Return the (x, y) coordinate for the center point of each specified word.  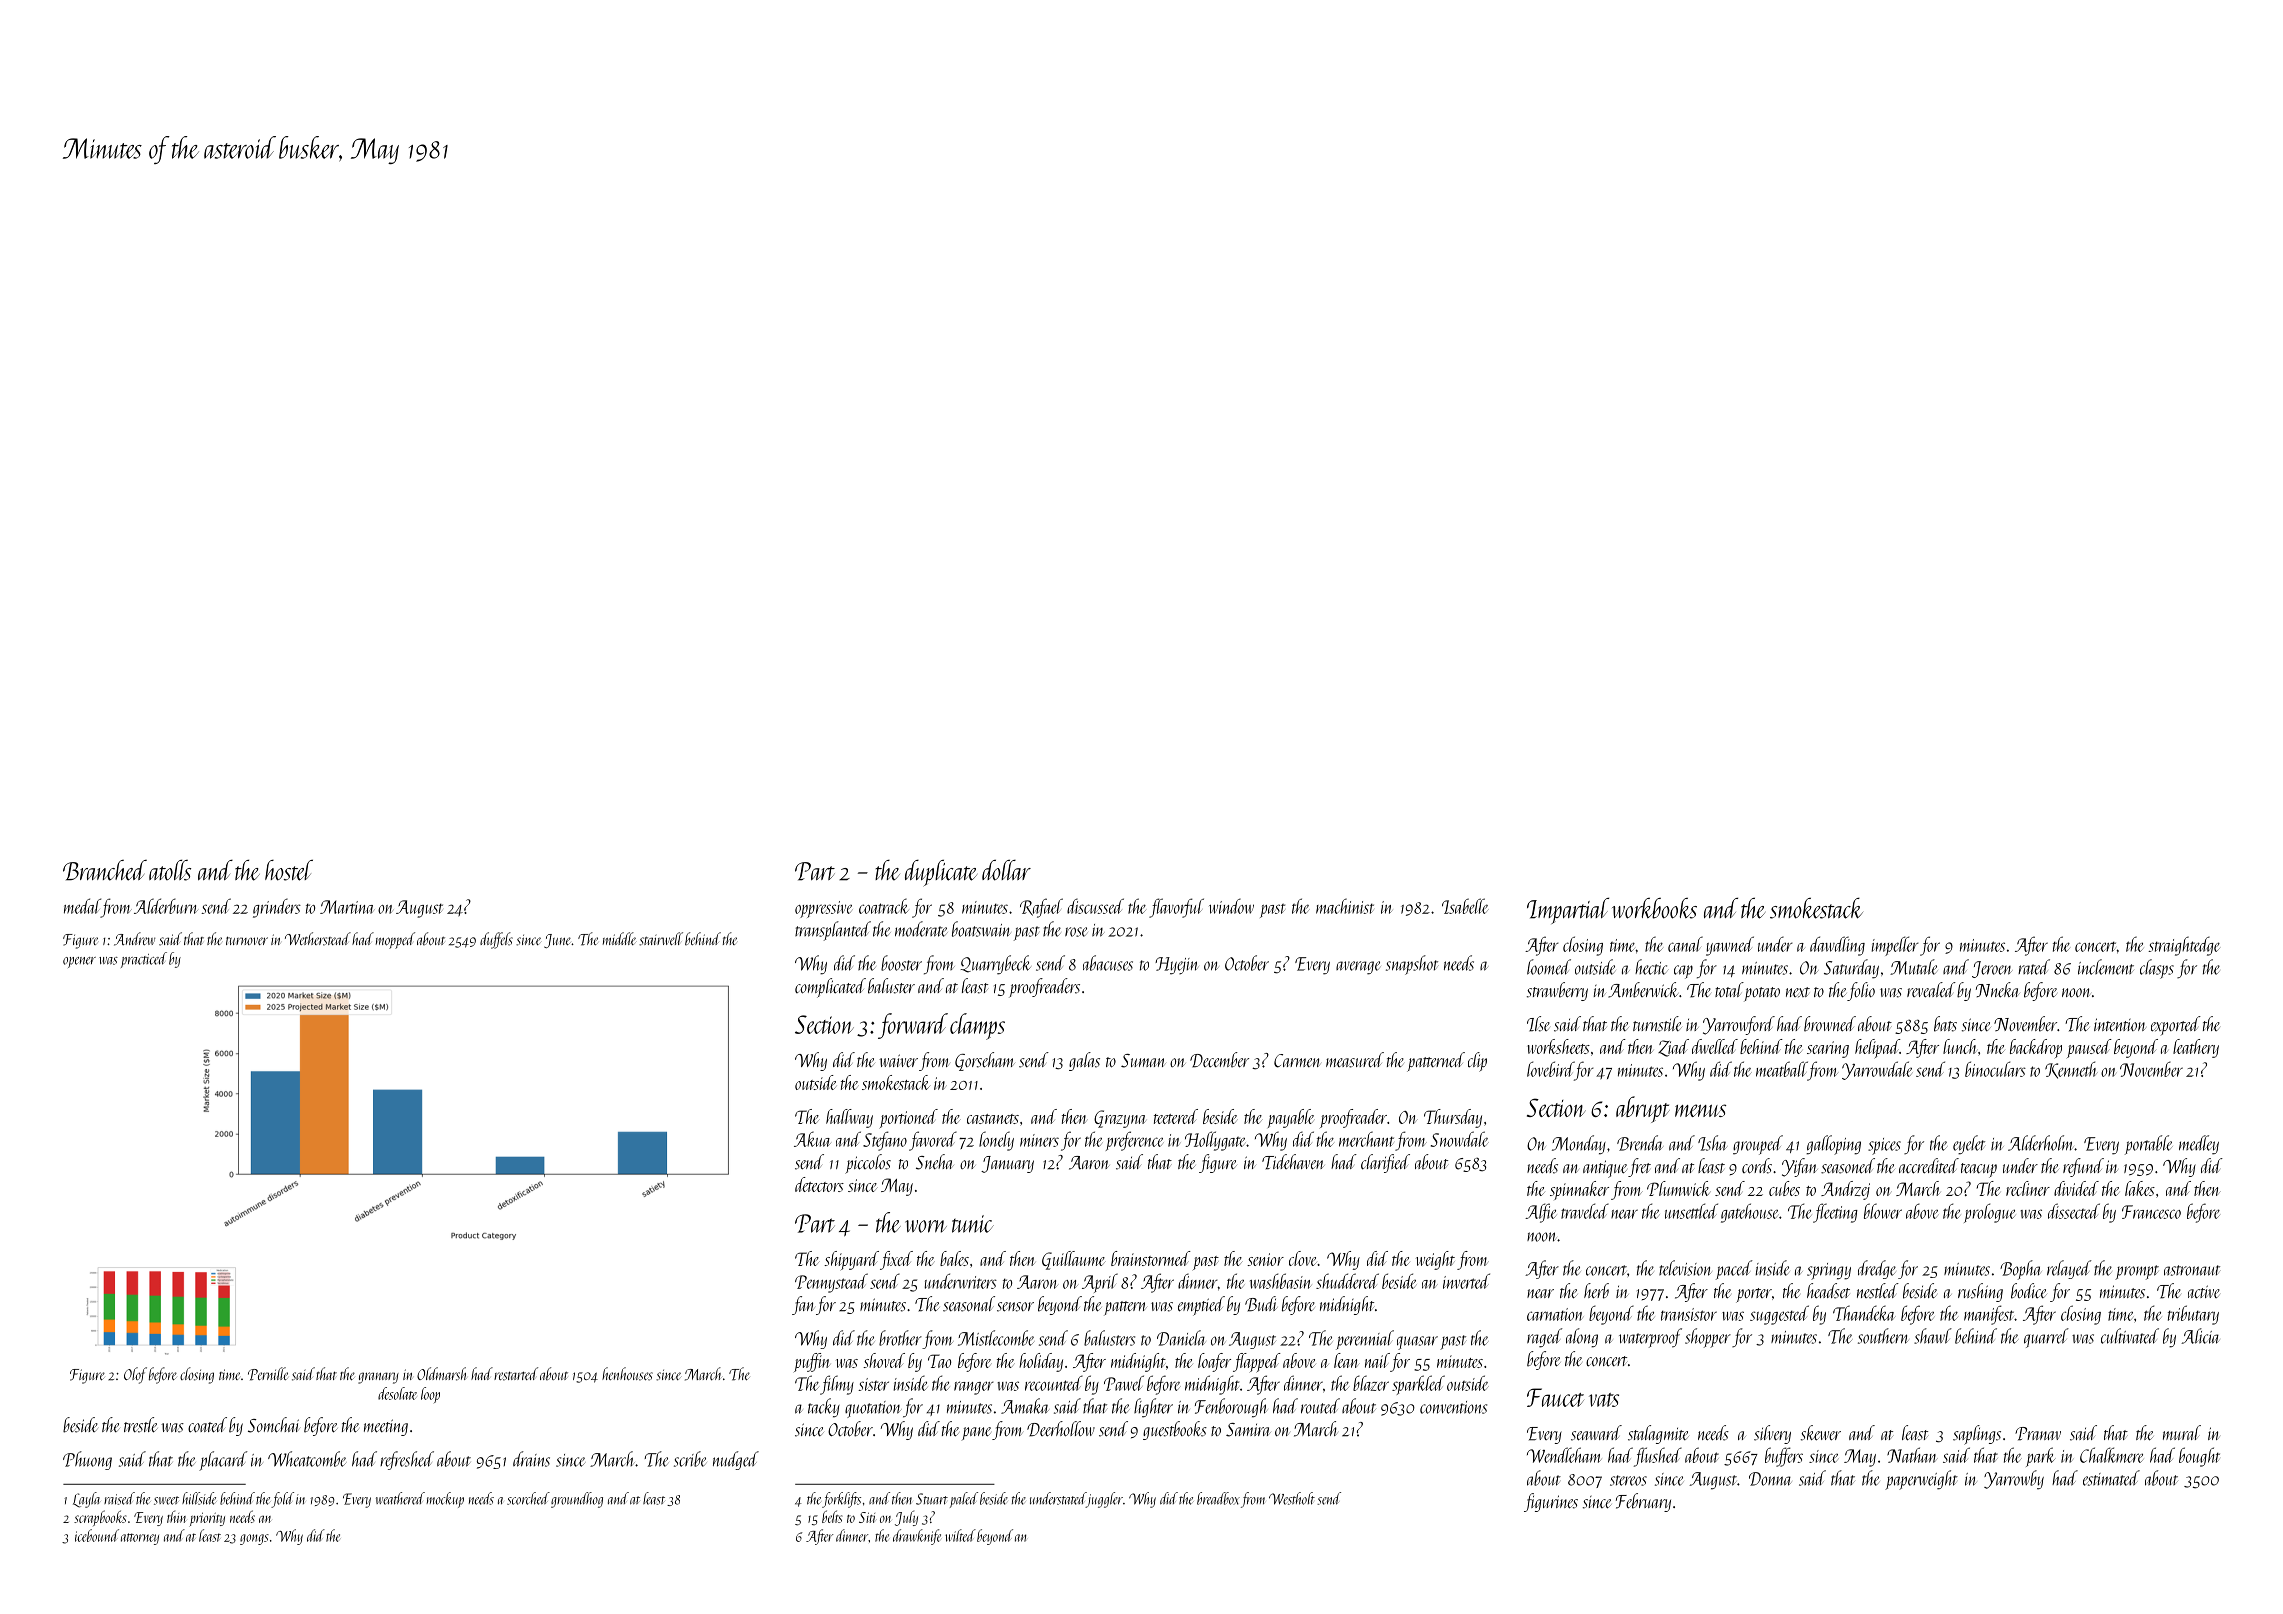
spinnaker (1579, 1190)
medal (82, 906)
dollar (1006, 870)
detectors (819, 1184)
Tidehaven (1293, 1162)
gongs (254, 1539)
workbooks (1654, 908)
